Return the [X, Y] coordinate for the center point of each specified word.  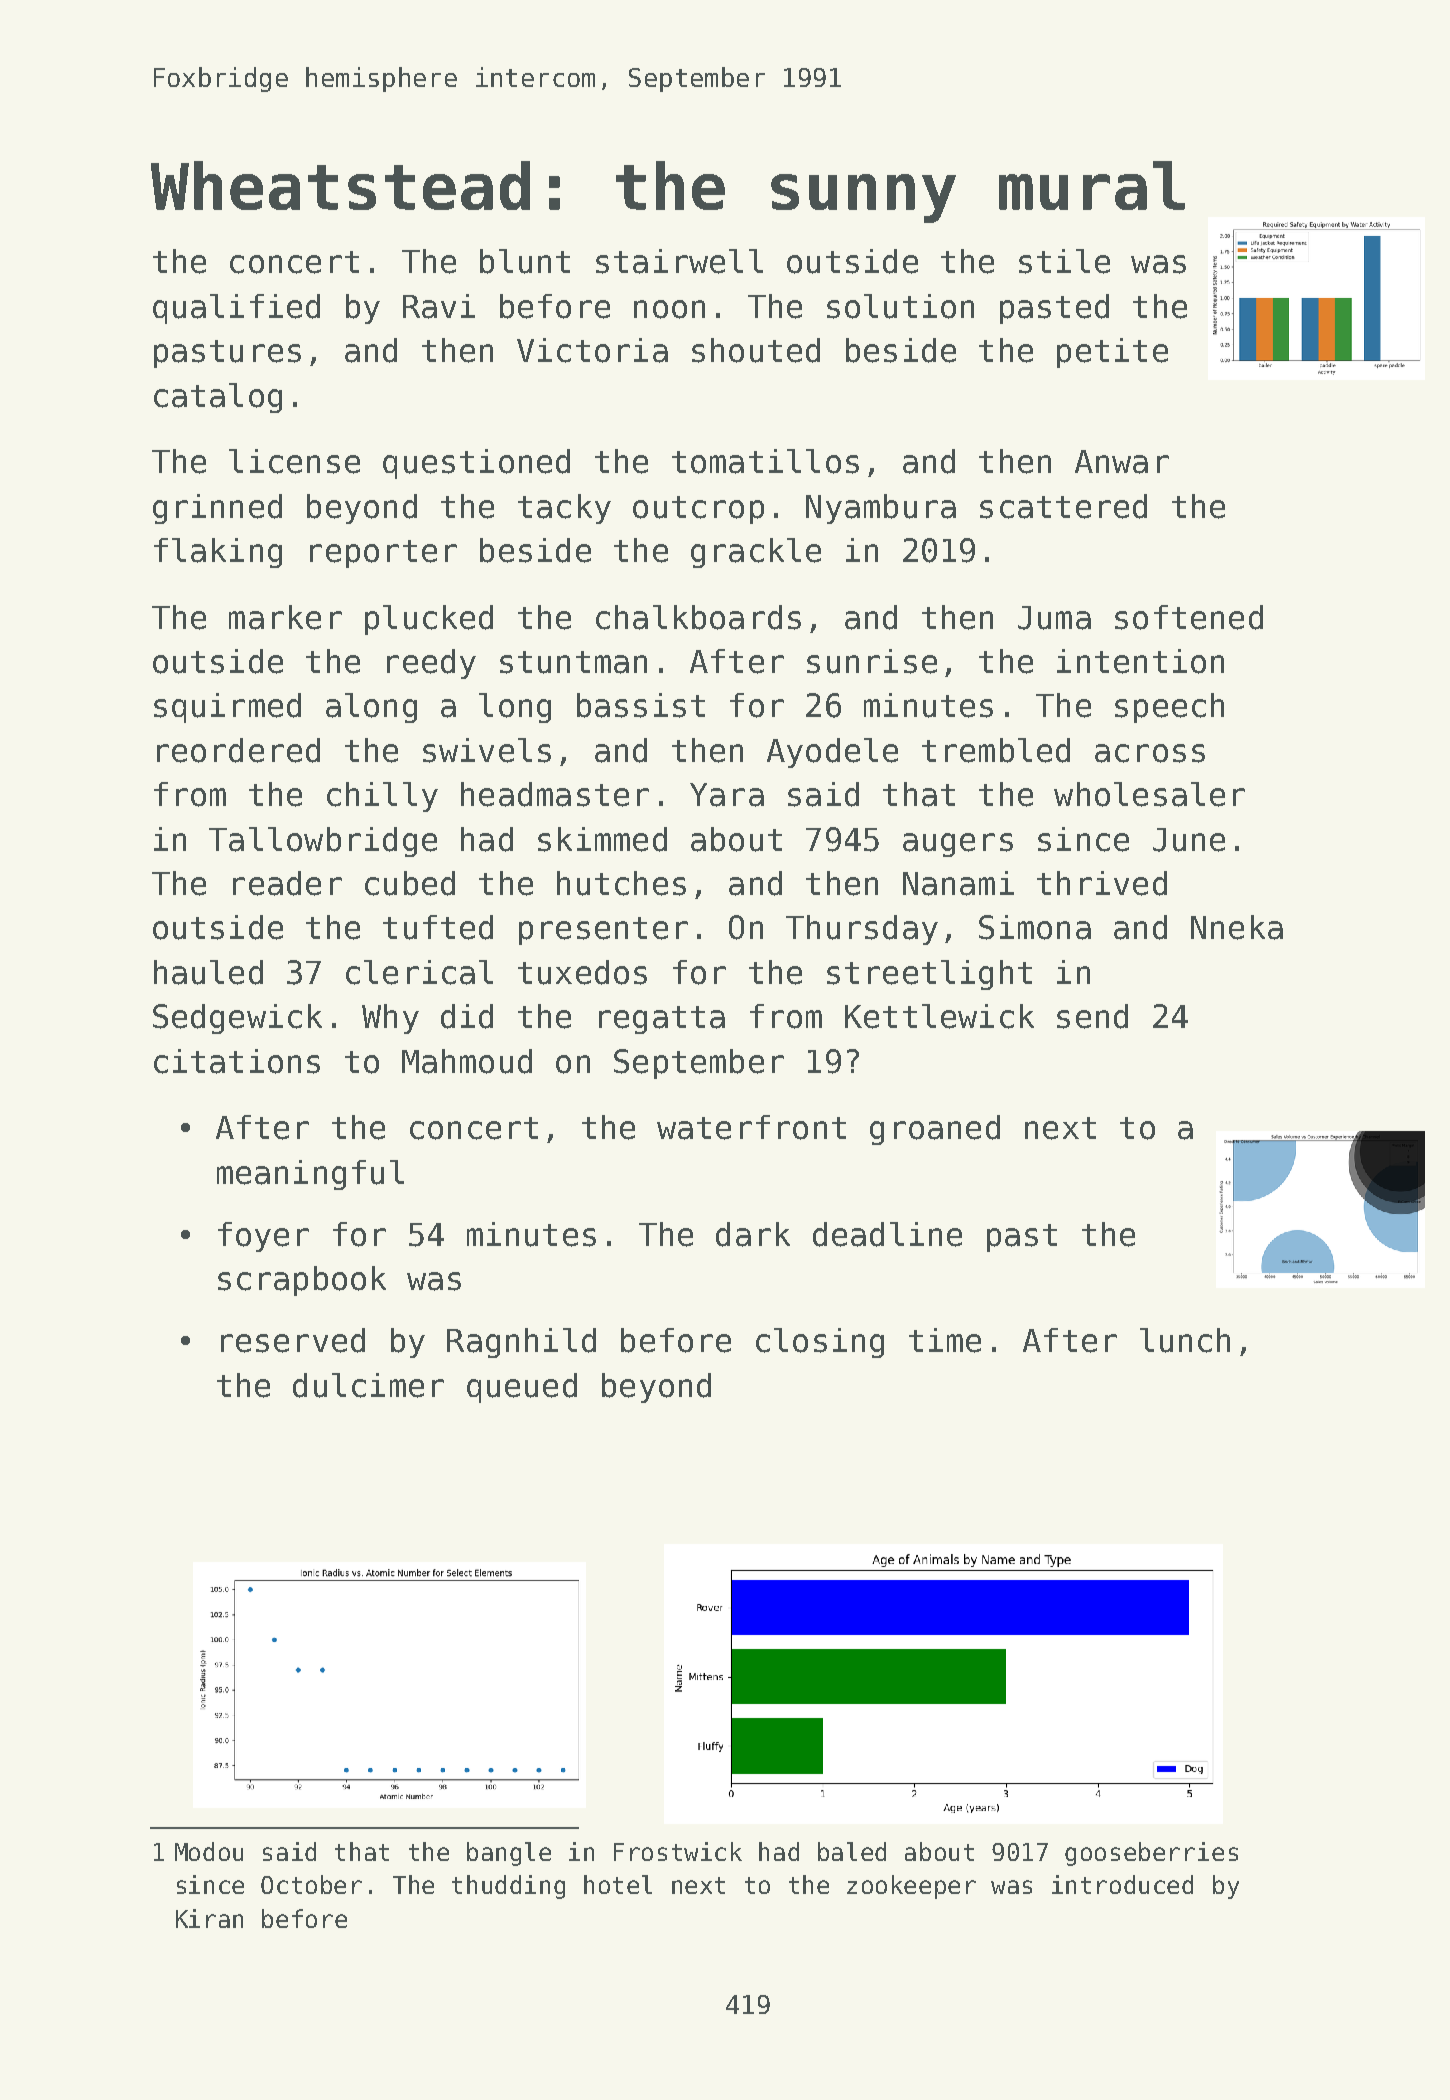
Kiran [209, 1918]
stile [1064, 261]
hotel [618, 1884]
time [945, 1340]
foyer [263, 1237]
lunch [1185, 1340]
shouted [756, 350]
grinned [217, 509]
